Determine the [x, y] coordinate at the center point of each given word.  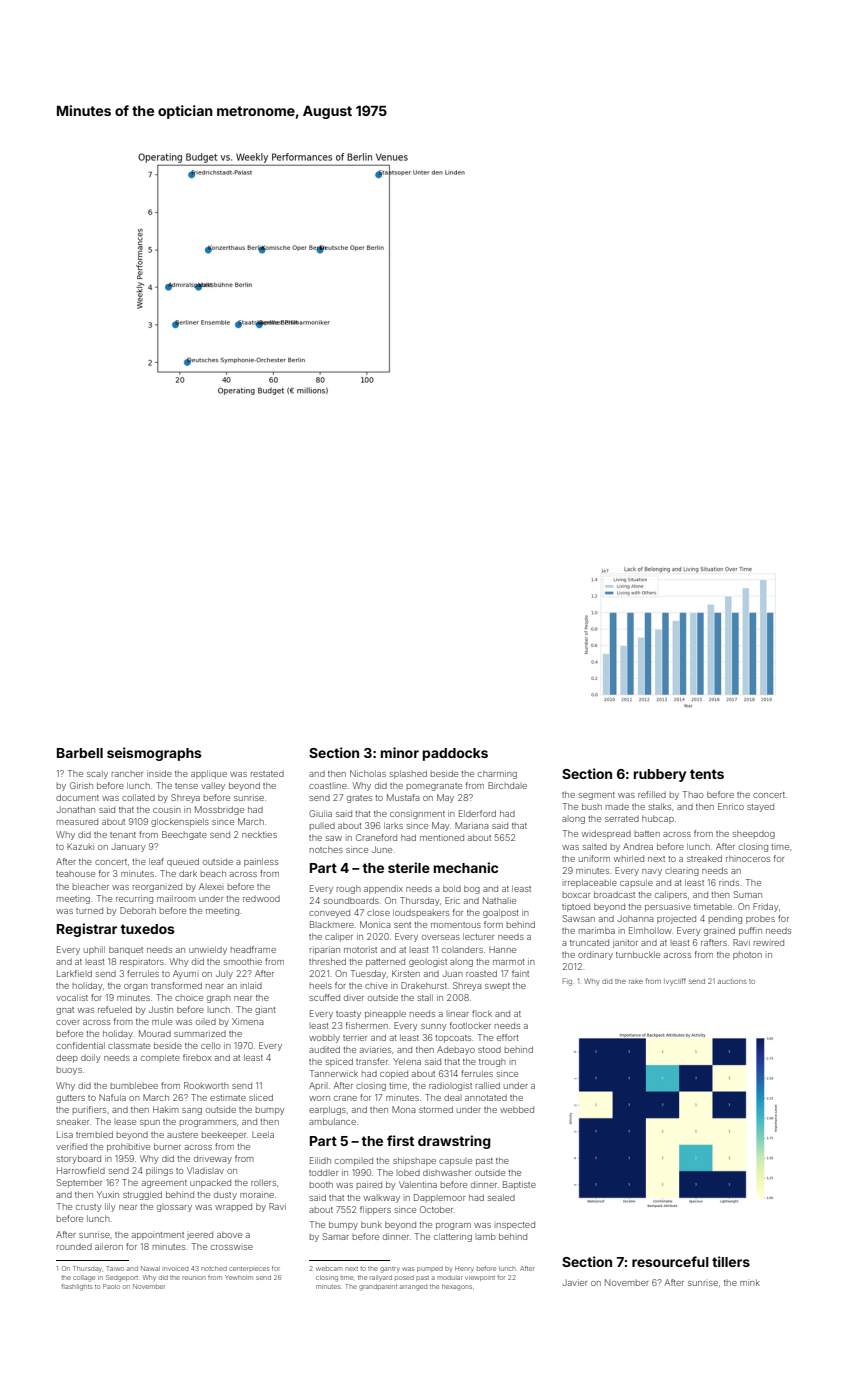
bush [592, 806]
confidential [80, 1045]
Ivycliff [675, 982]
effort [508, 1037]
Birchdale [507, 785]
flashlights [76, 1287]
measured [77, 821]
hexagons [457, 1287]
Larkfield [74, 973]
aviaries [375, 1049]
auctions [732, 981]
